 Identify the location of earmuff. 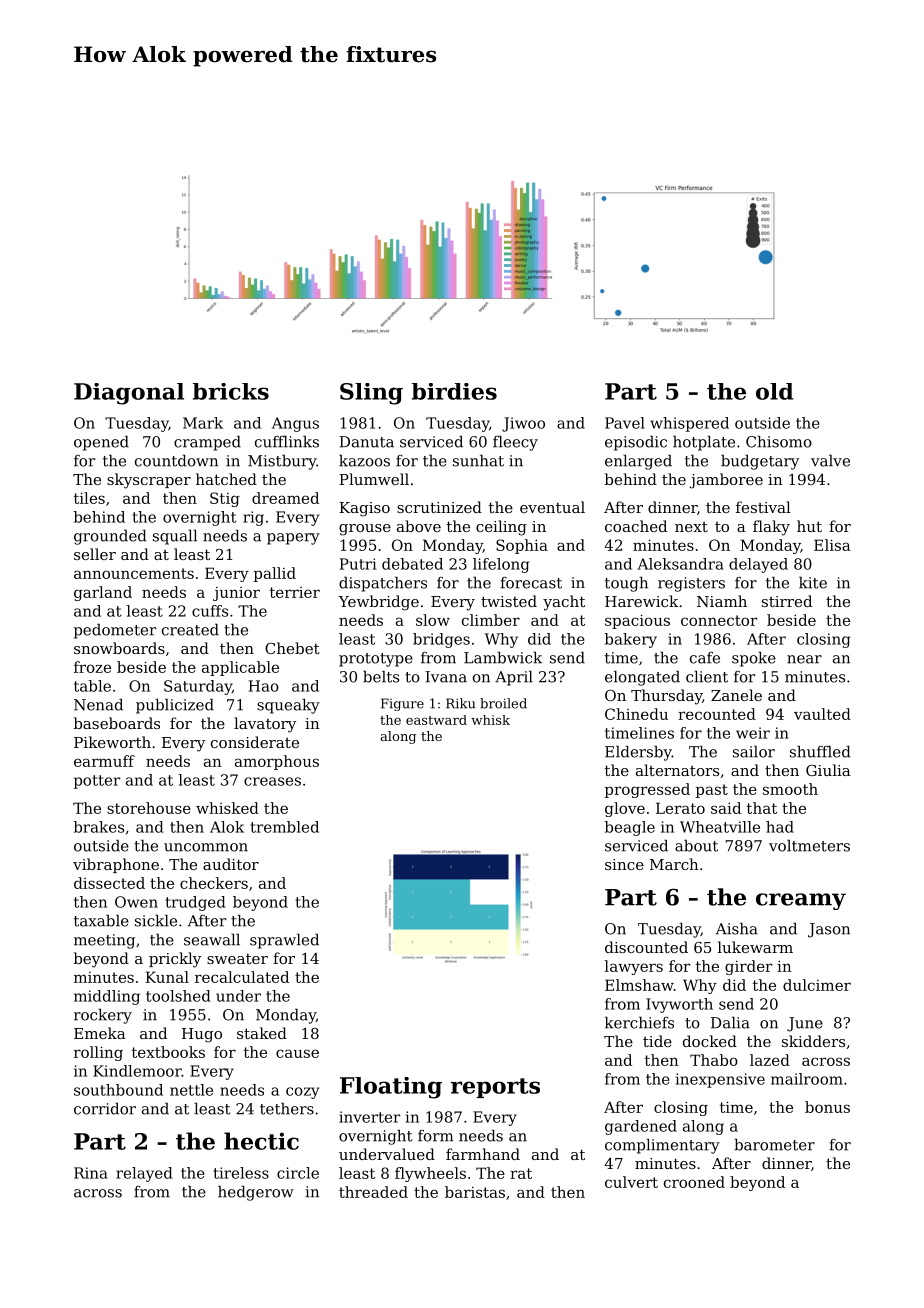
(104, 761).
